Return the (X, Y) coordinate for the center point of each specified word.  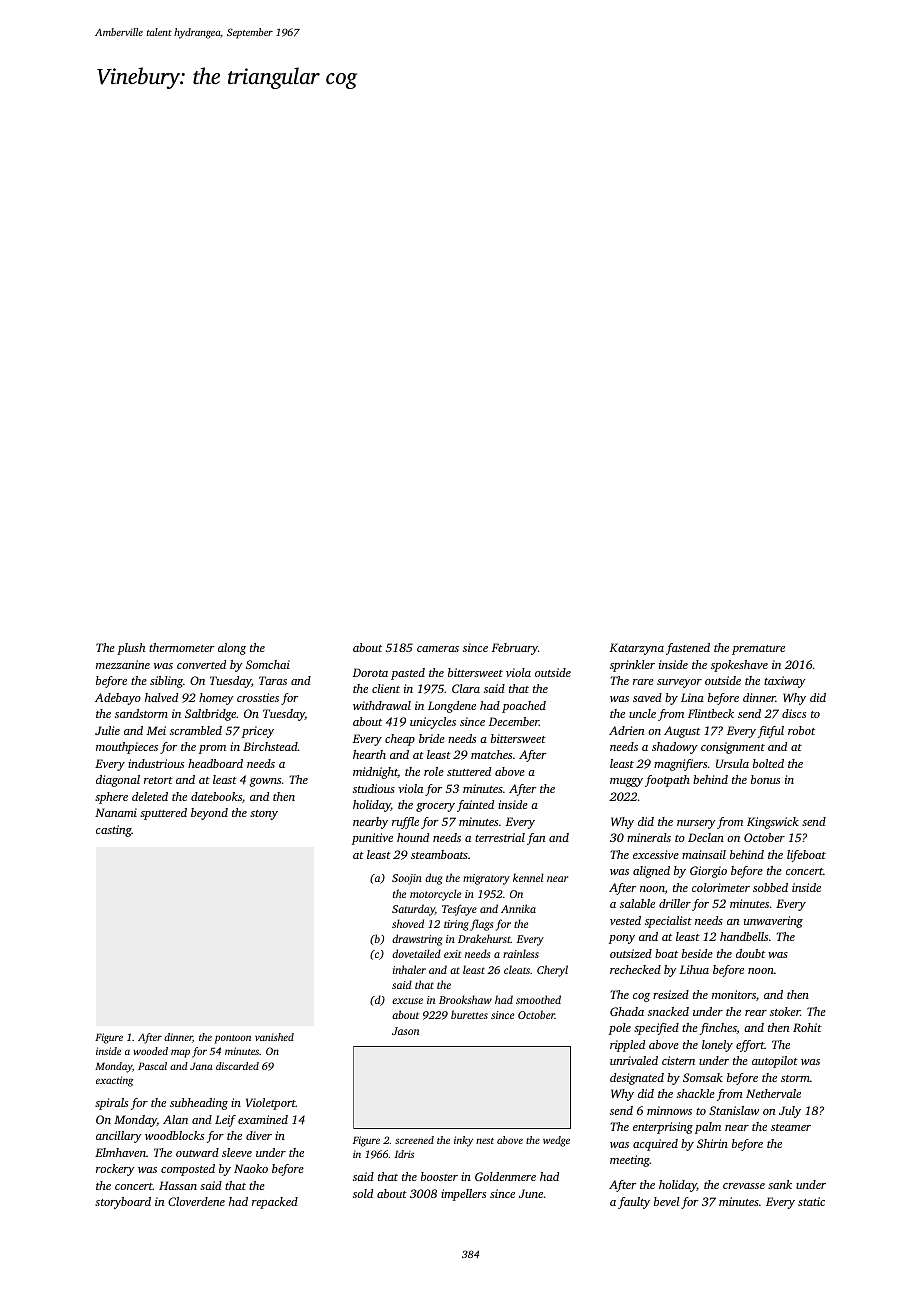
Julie (107, 730)
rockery (115, 1170)
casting (114, 831)
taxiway (785, 682)
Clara (466, 688)
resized (671, 994)
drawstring (417, 940)
